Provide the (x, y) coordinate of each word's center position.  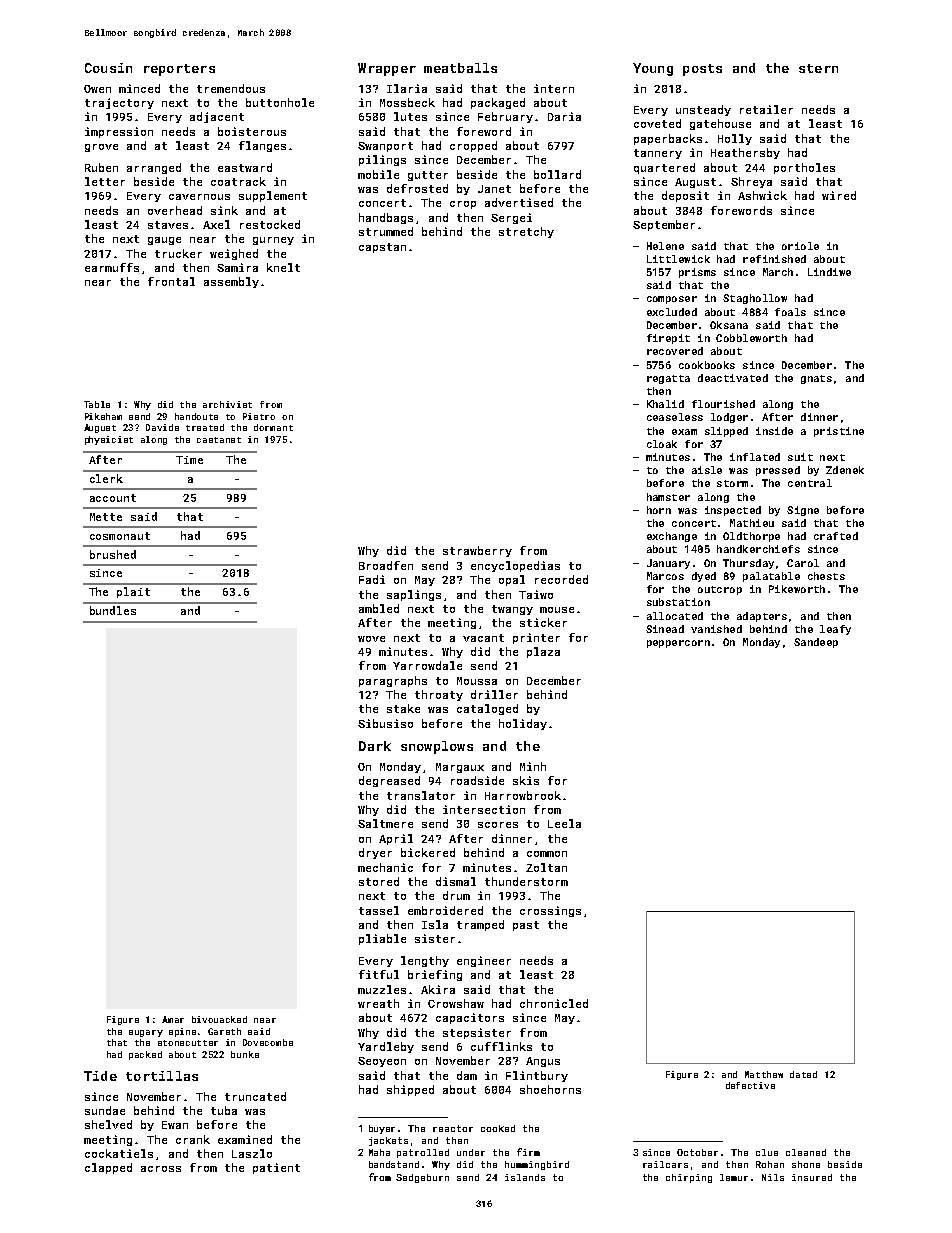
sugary (146, 1033)
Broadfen (386, 565)
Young (653, 69)
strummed (386, 231)
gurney (273, 241)
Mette (106, 517)
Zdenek (845, 470)
